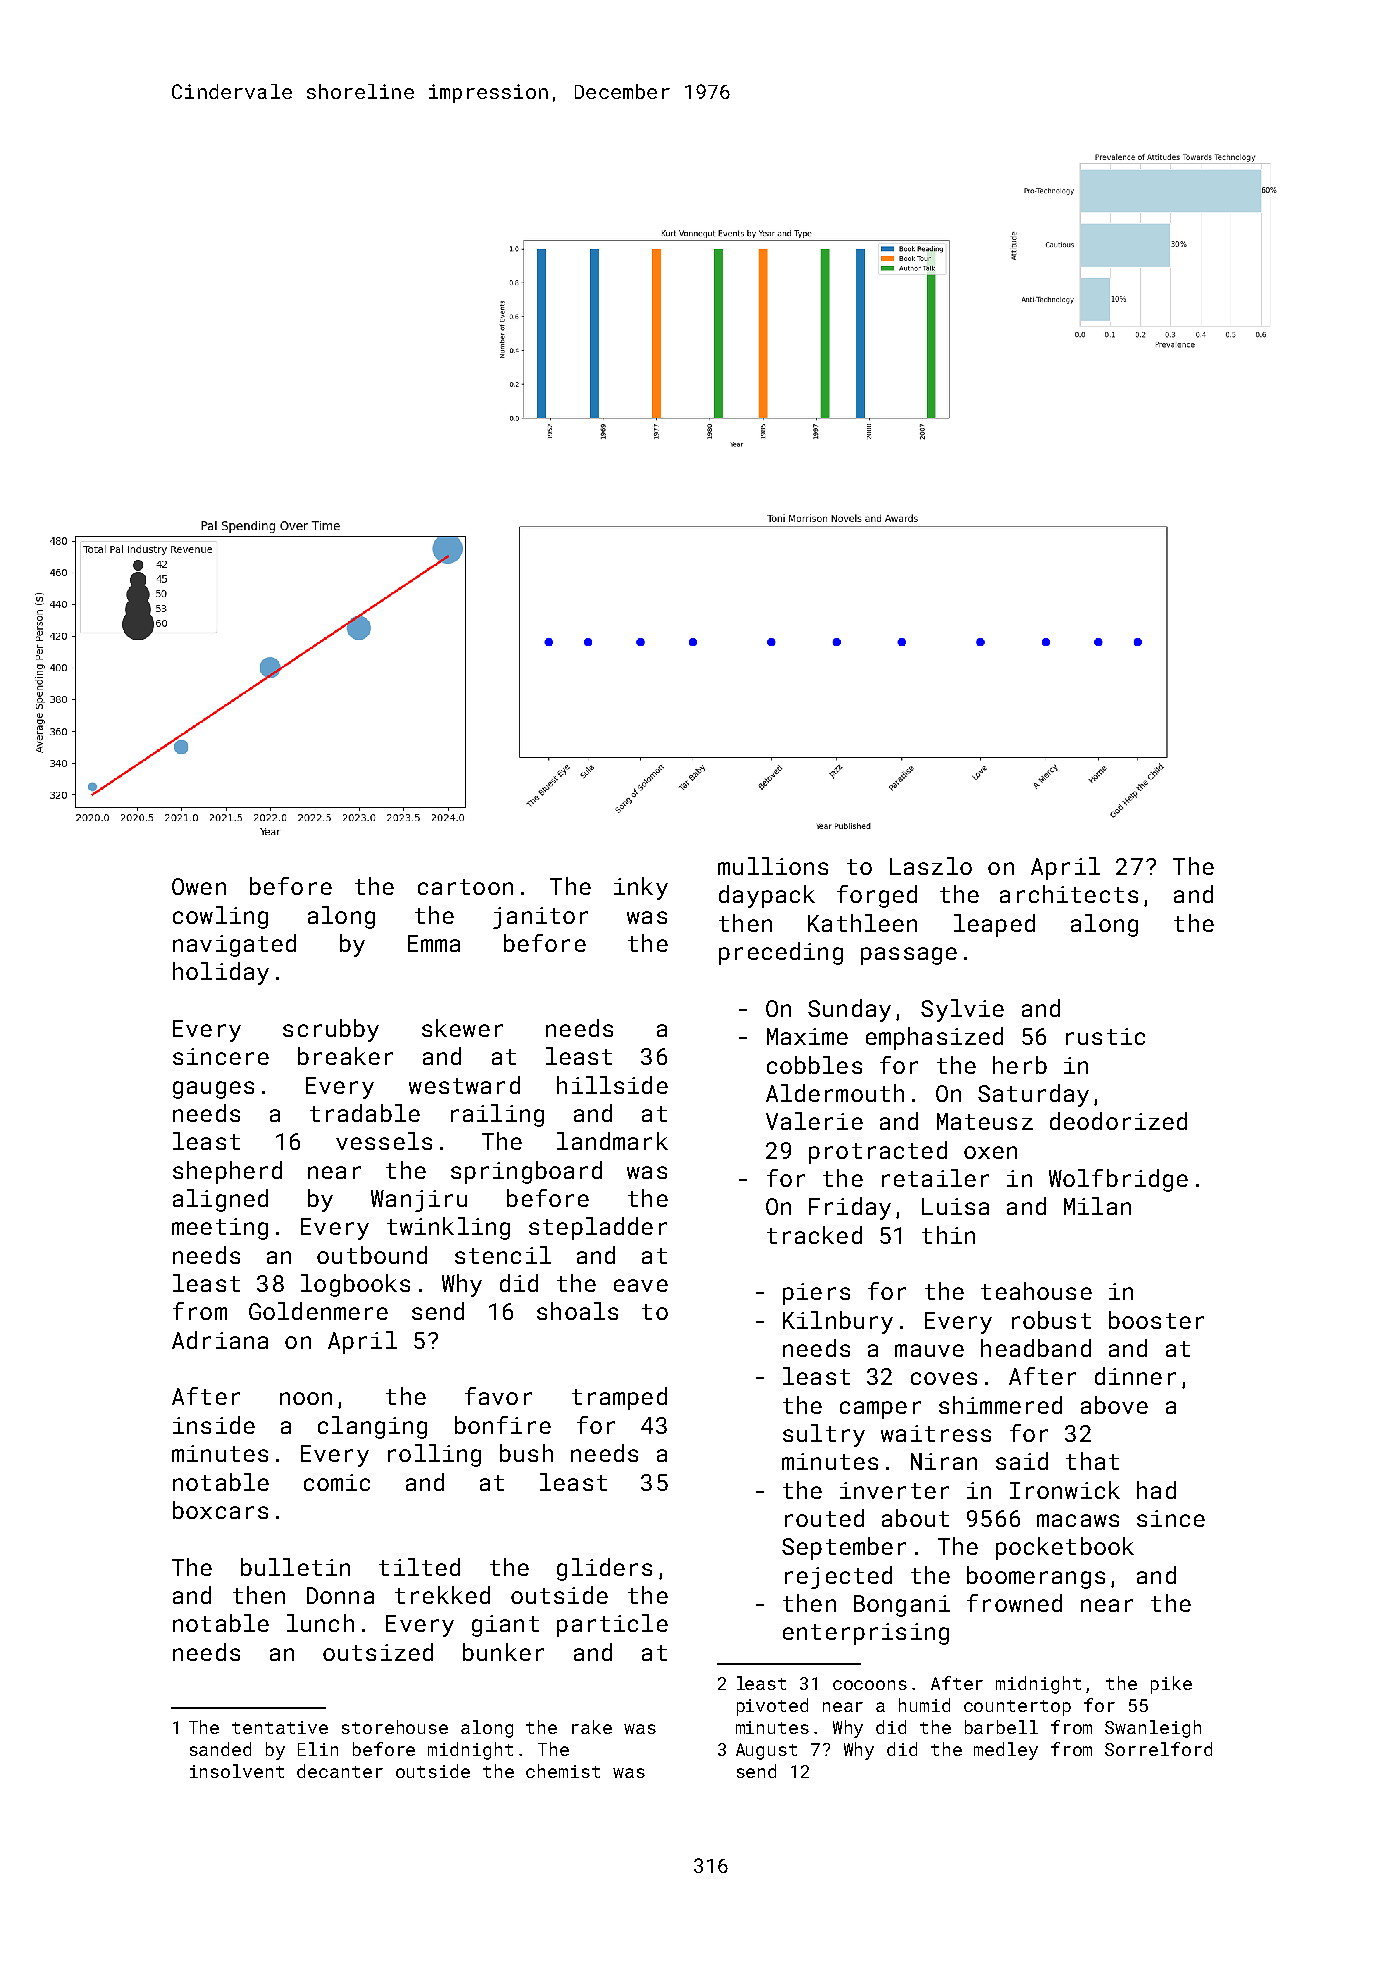 The width and height of the image is (1386, 1969). What do you see at coordinates (1156, 1320) in the image?
I see `booster` at bounding box center [1156, 1320].
